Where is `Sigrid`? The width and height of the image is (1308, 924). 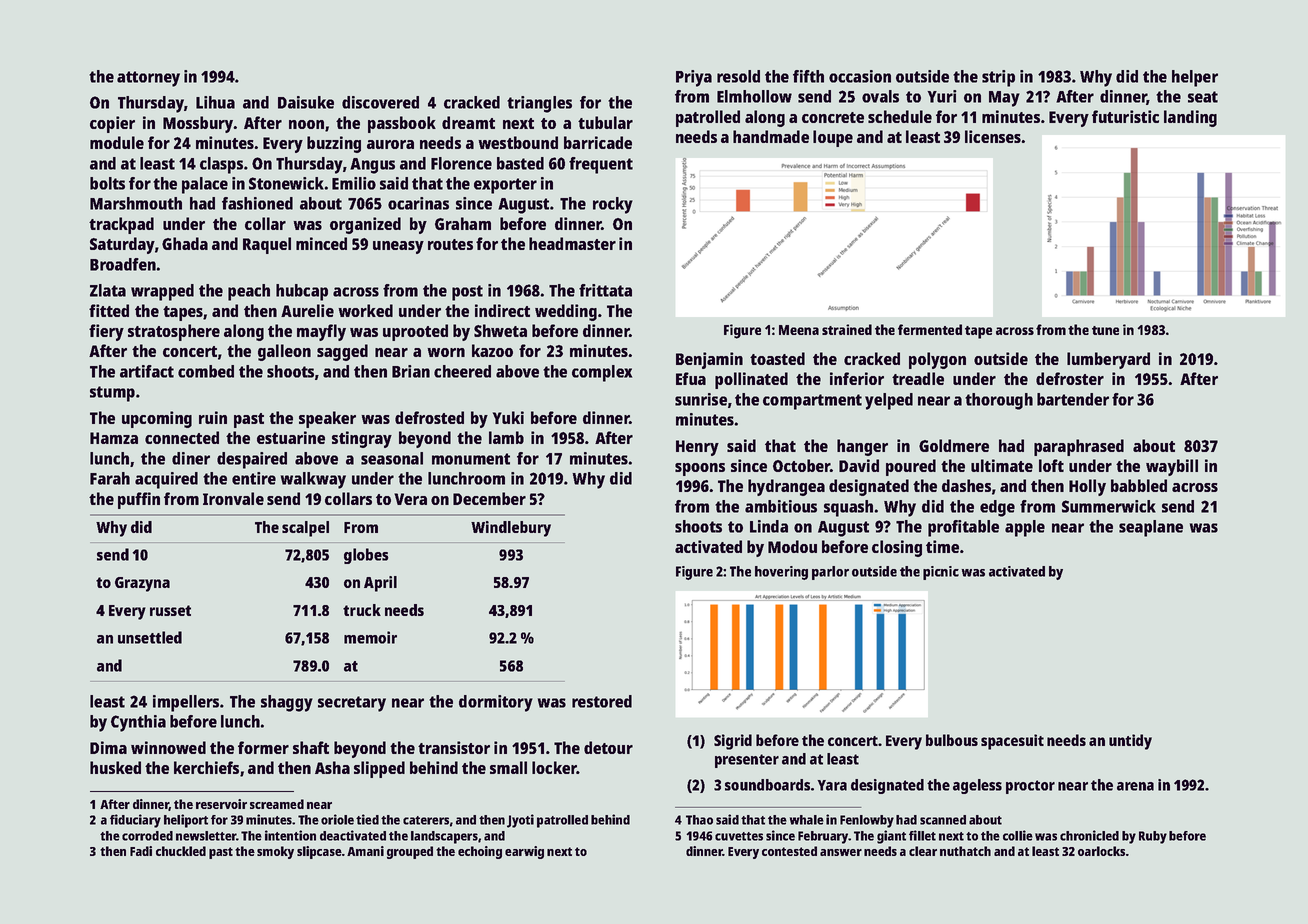
Sigrid is located at coordinates (733, 742).
